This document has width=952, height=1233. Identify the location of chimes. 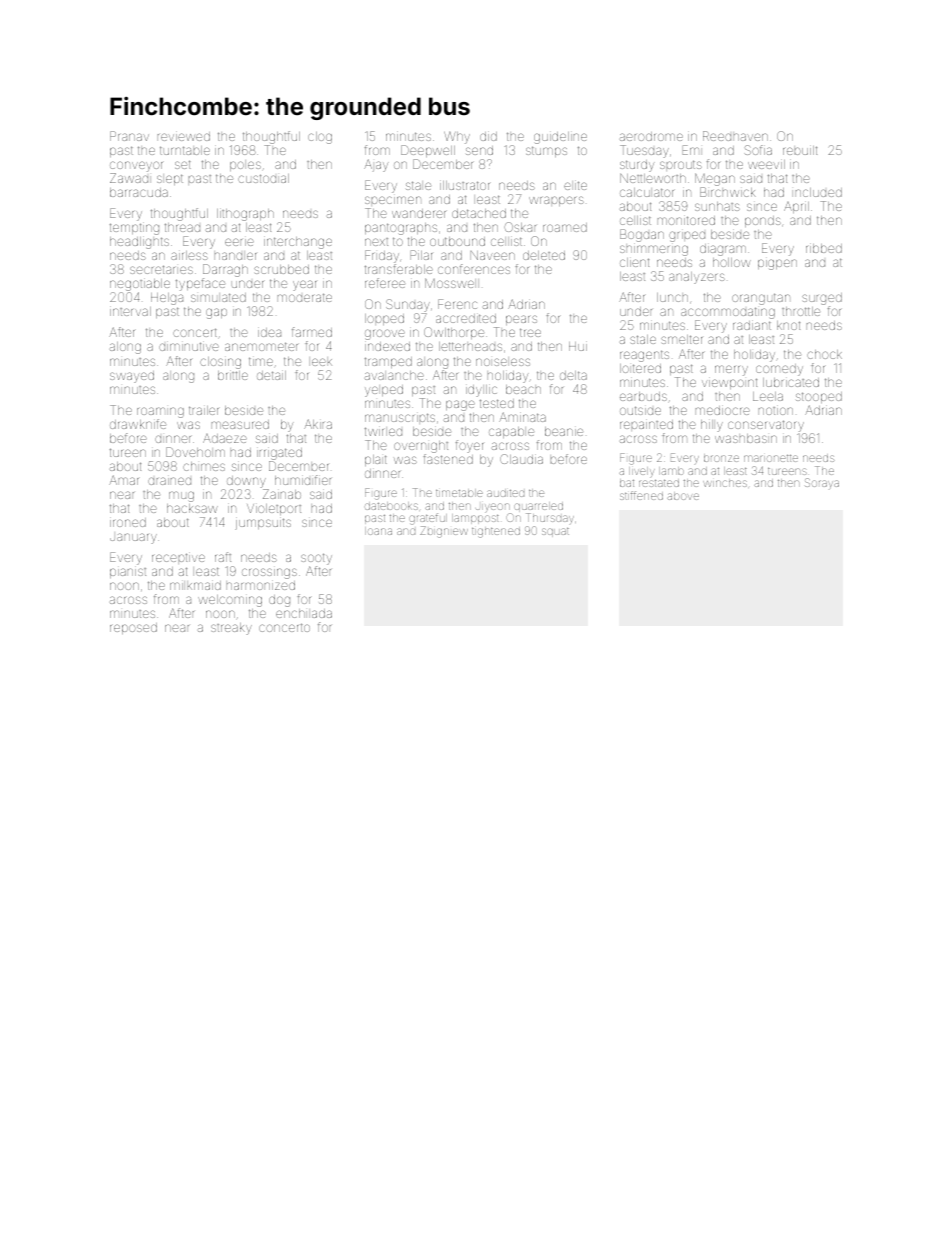
(204, 466).
